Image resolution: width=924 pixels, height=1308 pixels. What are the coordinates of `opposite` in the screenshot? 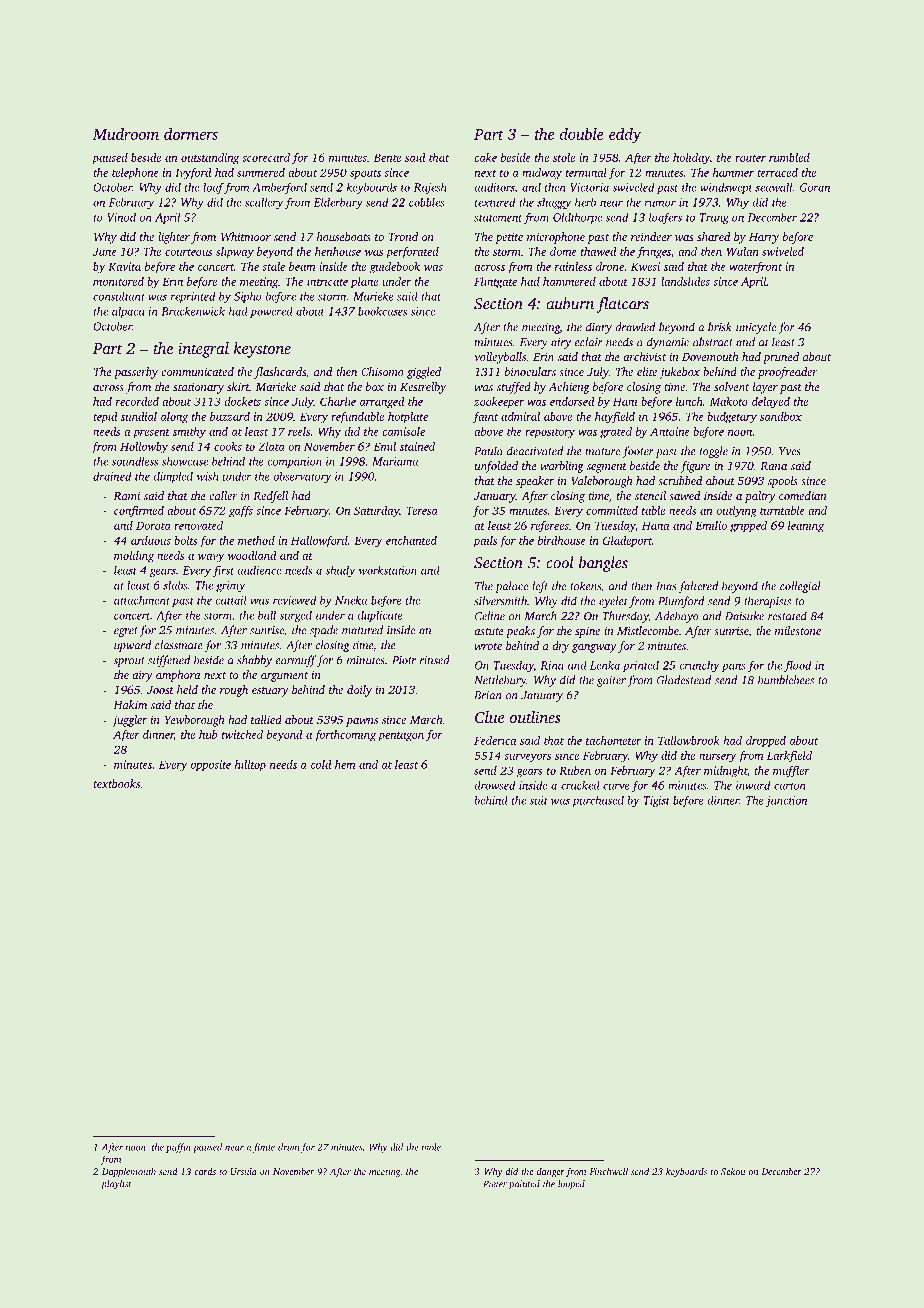 It's located at (211, 766).
